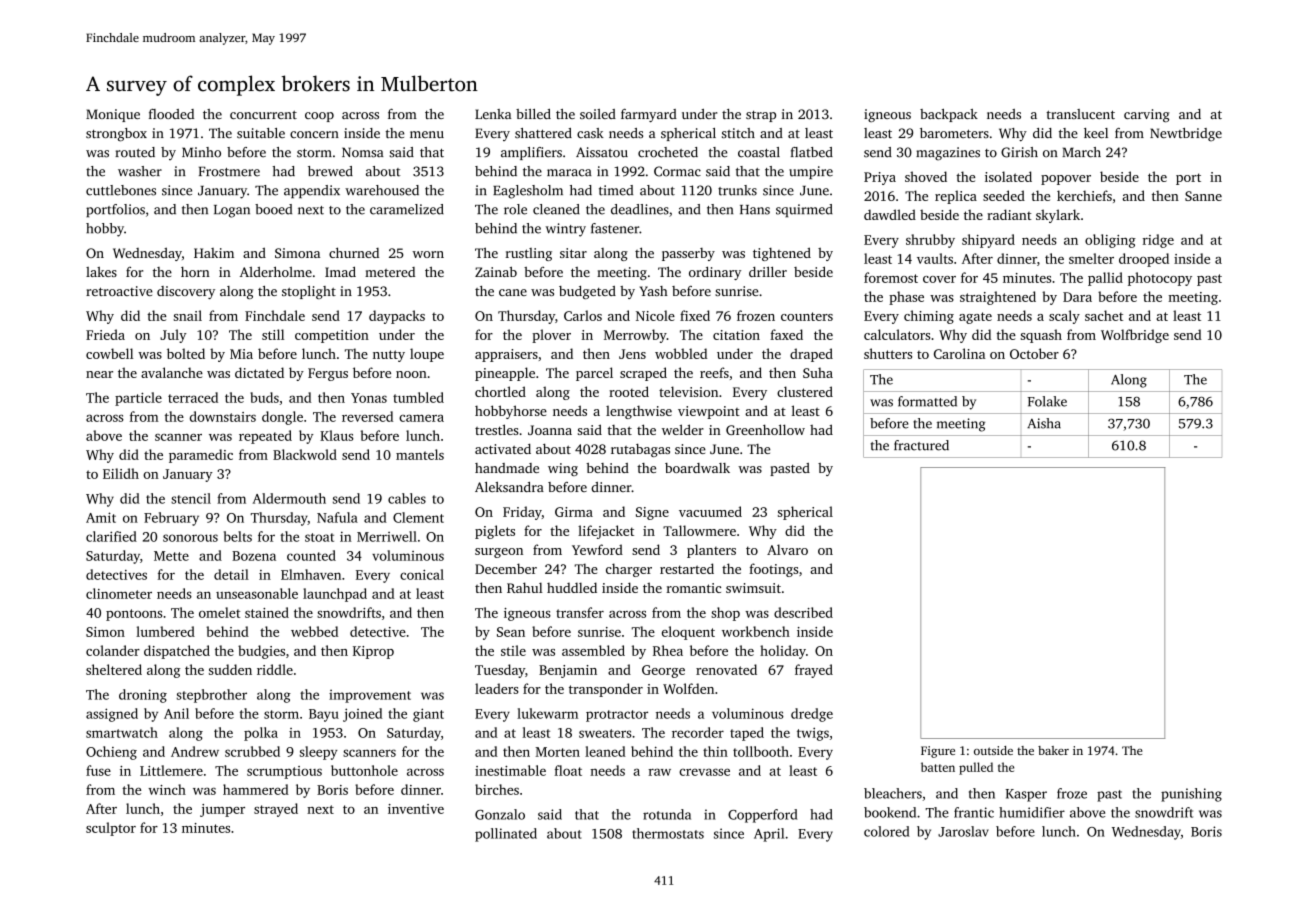 This screenshot has width=1308, height=924. I want to click on Kiprop, so click(373, 652).
